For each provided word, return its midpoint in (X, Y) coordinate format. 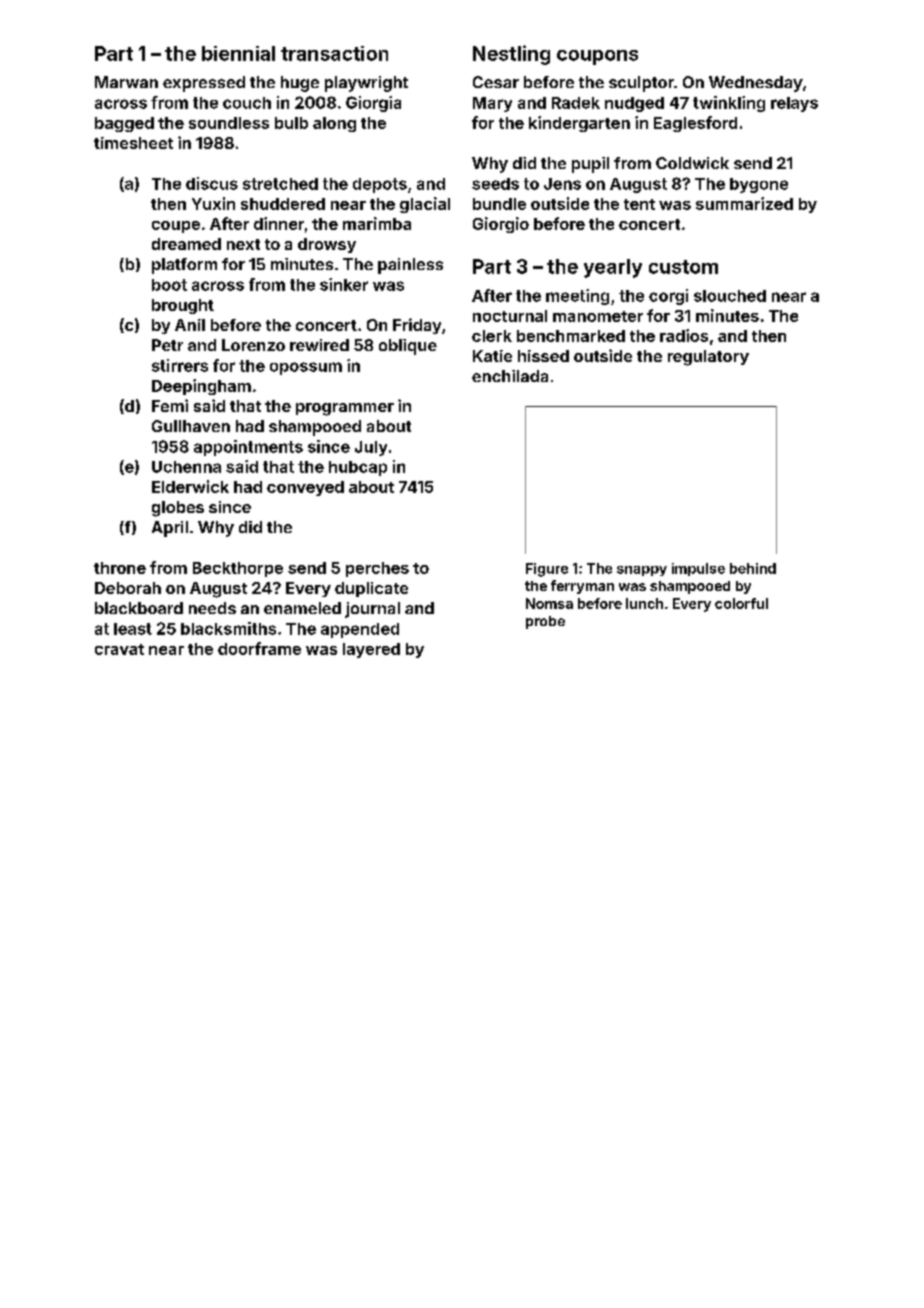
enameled (302, 608)
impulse (698, 569)
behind (753, 568)
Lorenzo (253, 345)
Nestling (511, 55)
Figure (547, 570)
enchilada (510, 376)
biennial (238, 53)
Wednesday (756, 84)
